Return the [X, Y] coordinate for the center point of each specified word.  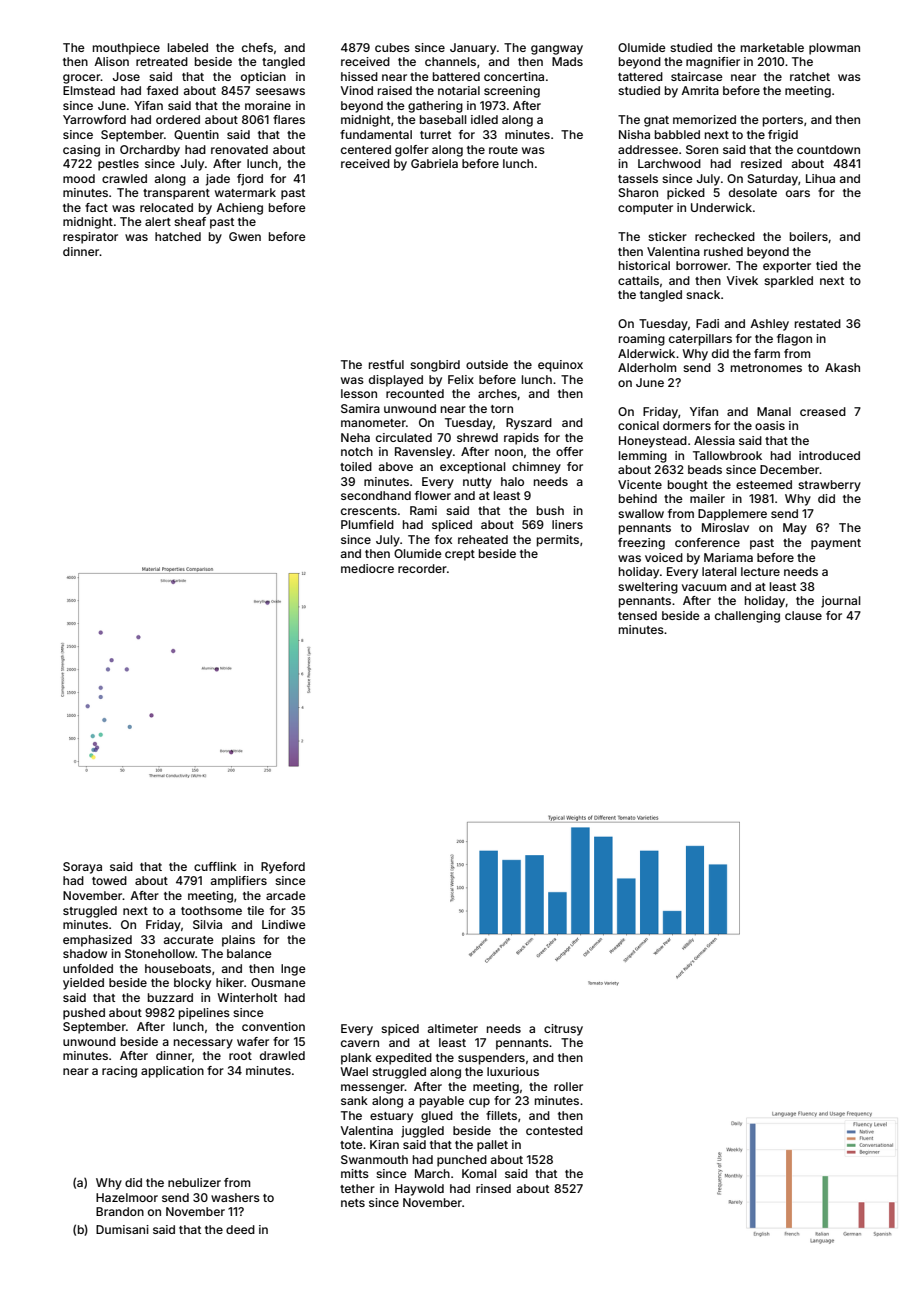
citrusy [563, 1030]
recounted [415, 393]
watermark [245, 192]
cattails [638, 280]
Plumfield [367, 524]
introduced [829, 455]
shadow [85, 953]
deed [240, 1229]
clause [803, 615]
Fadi [707, 323]
